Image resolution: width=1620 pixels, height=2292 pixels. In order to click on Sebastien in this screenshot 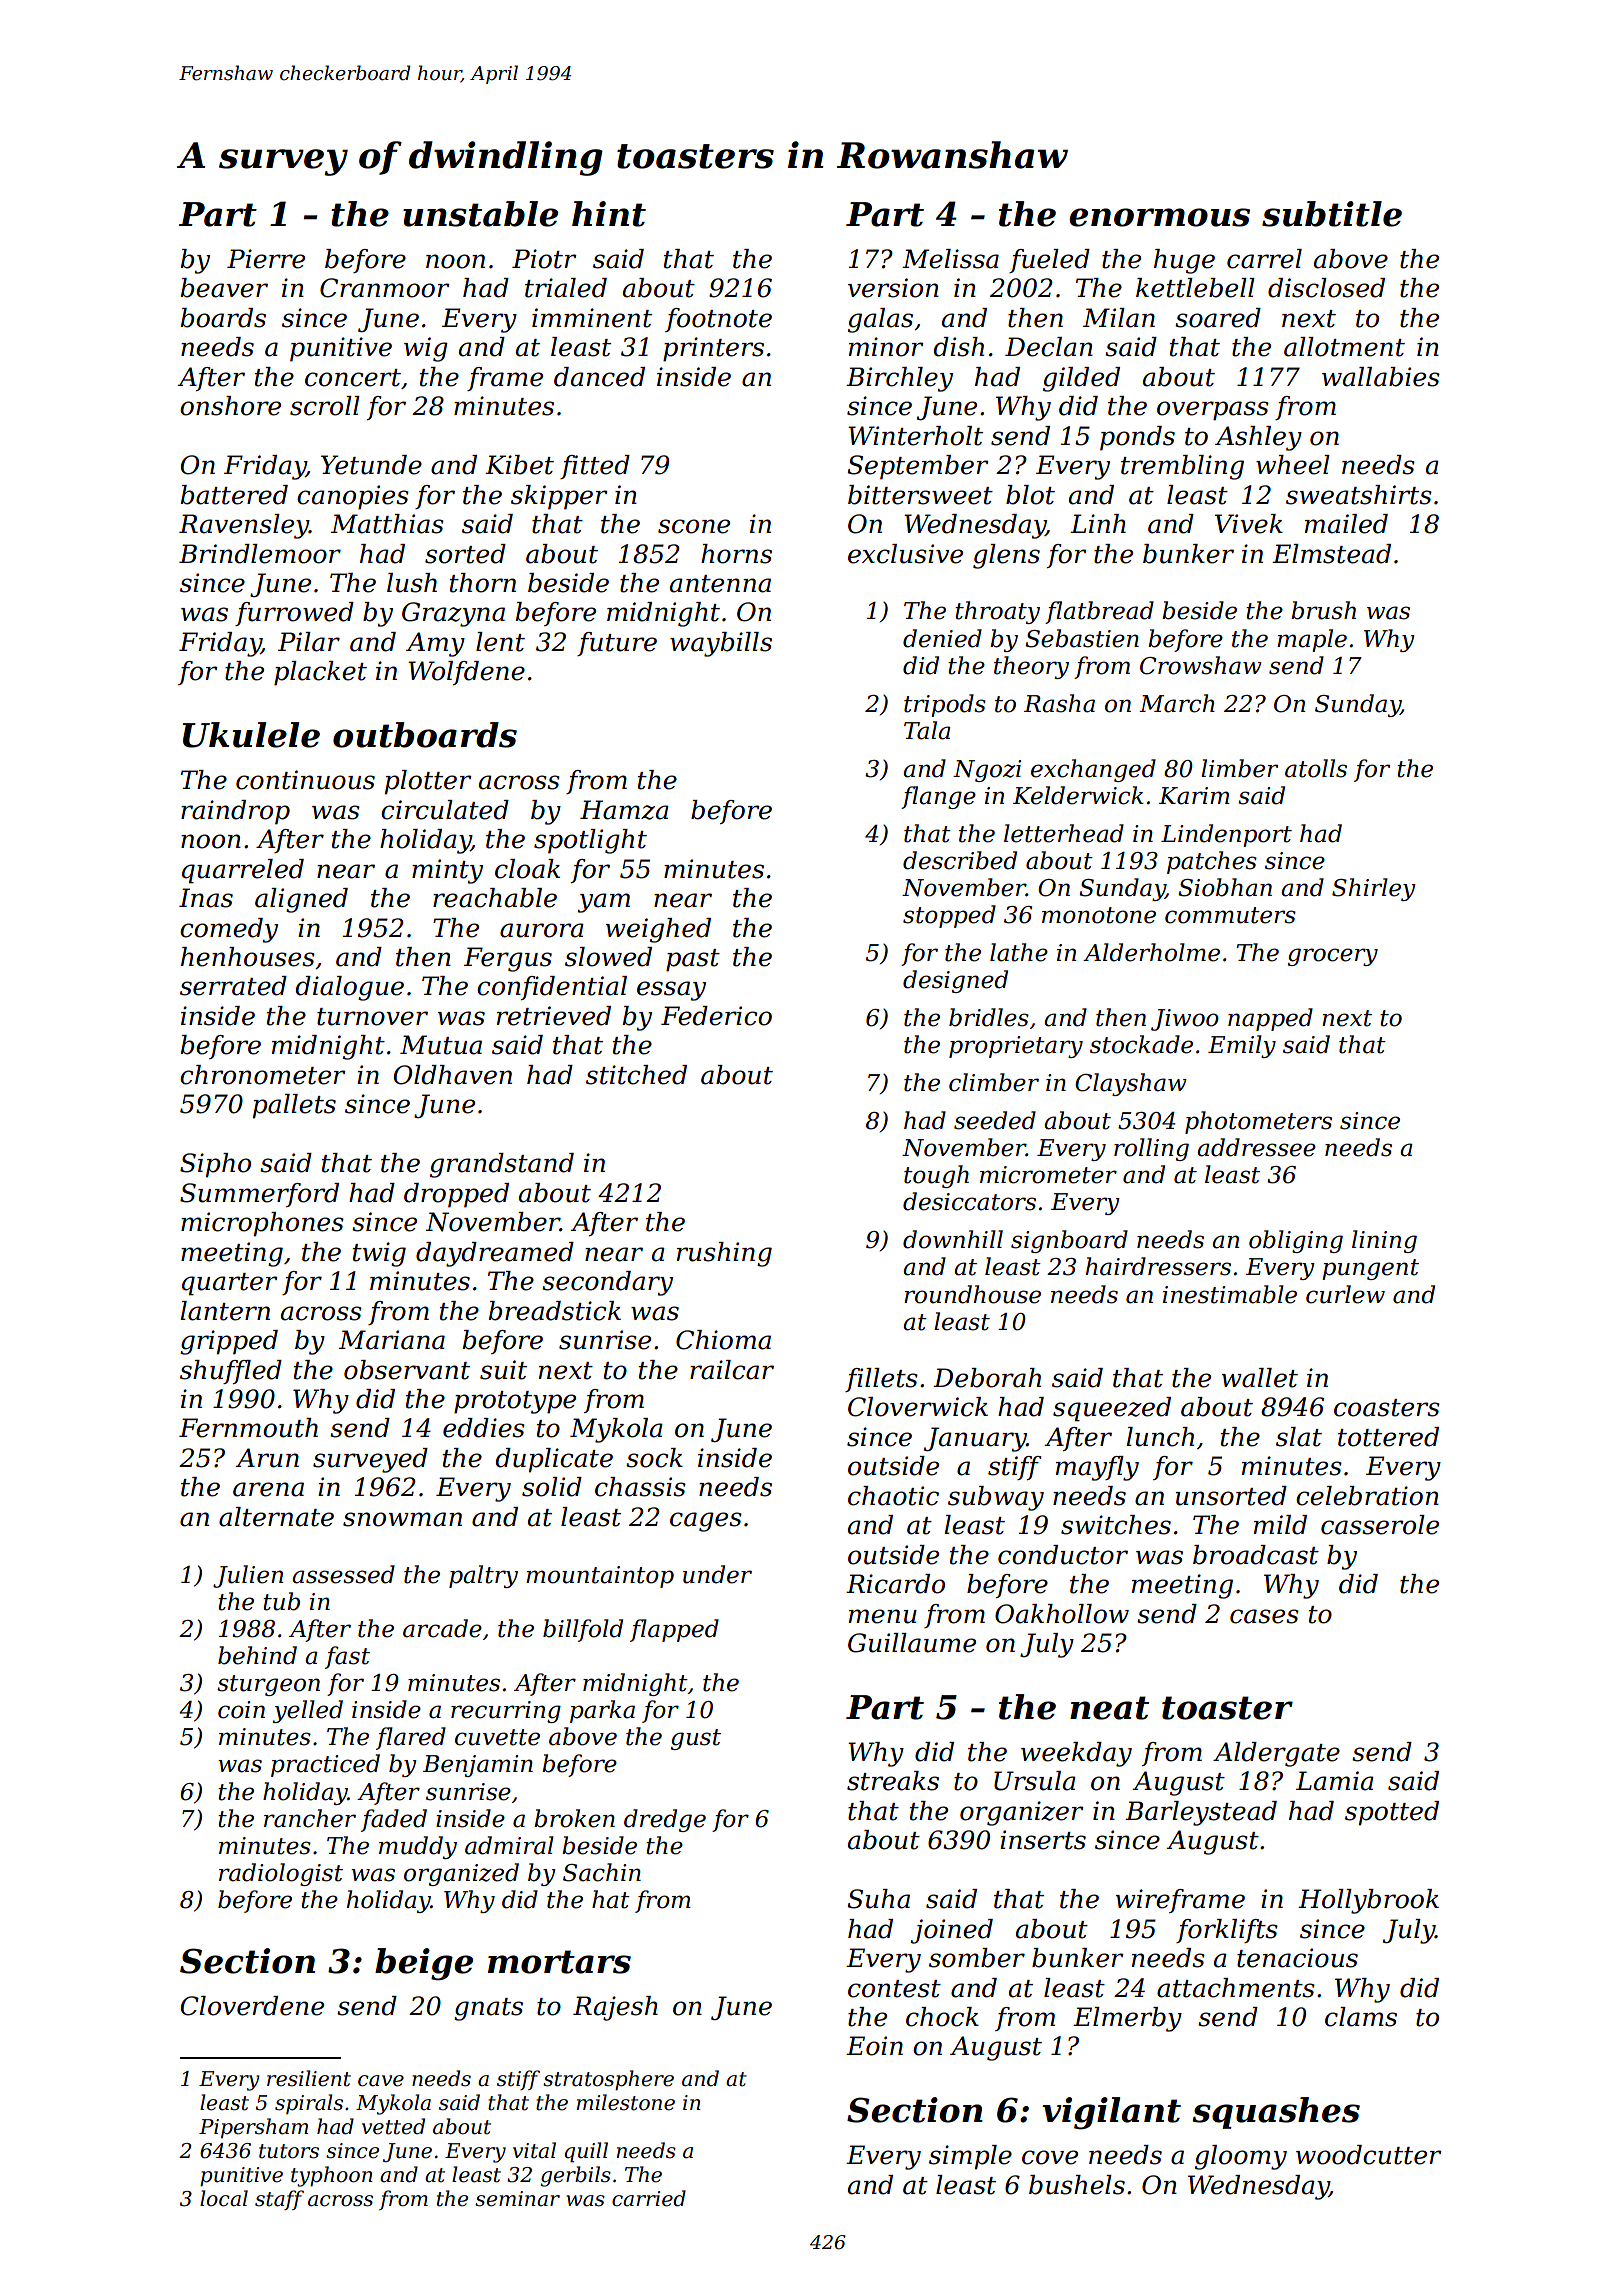, I will do `click(1082, 638)`.
